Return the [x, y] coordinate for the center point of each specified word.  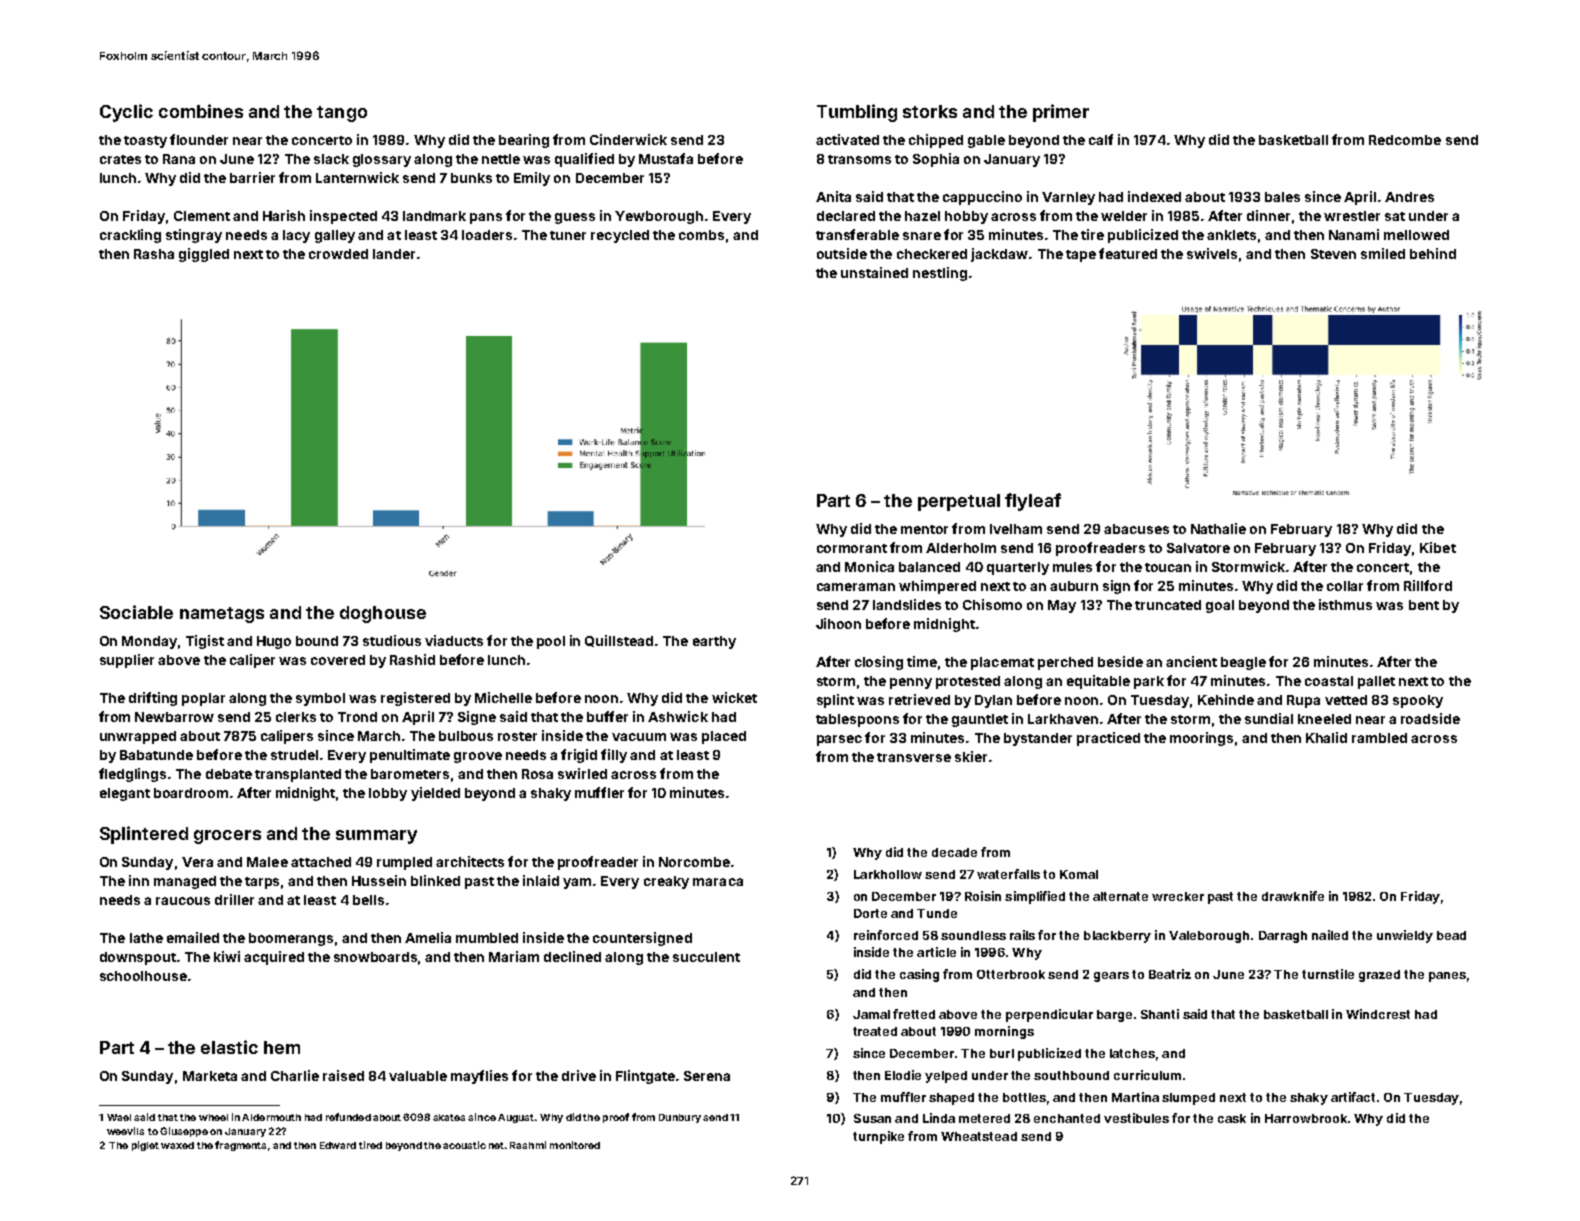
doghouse [383, 614]
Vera [197, 862]
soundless [973, 935]
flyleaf [1033, 502]
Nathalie [1218, 528]
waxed [177, 1145]
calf [1101, 139]
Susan [872, 1118]
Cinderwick [628, 139]
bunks [471, 178]
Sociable [136, 612]
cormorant [852, 548]
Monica [869, 566]
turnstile [1328, 974]
